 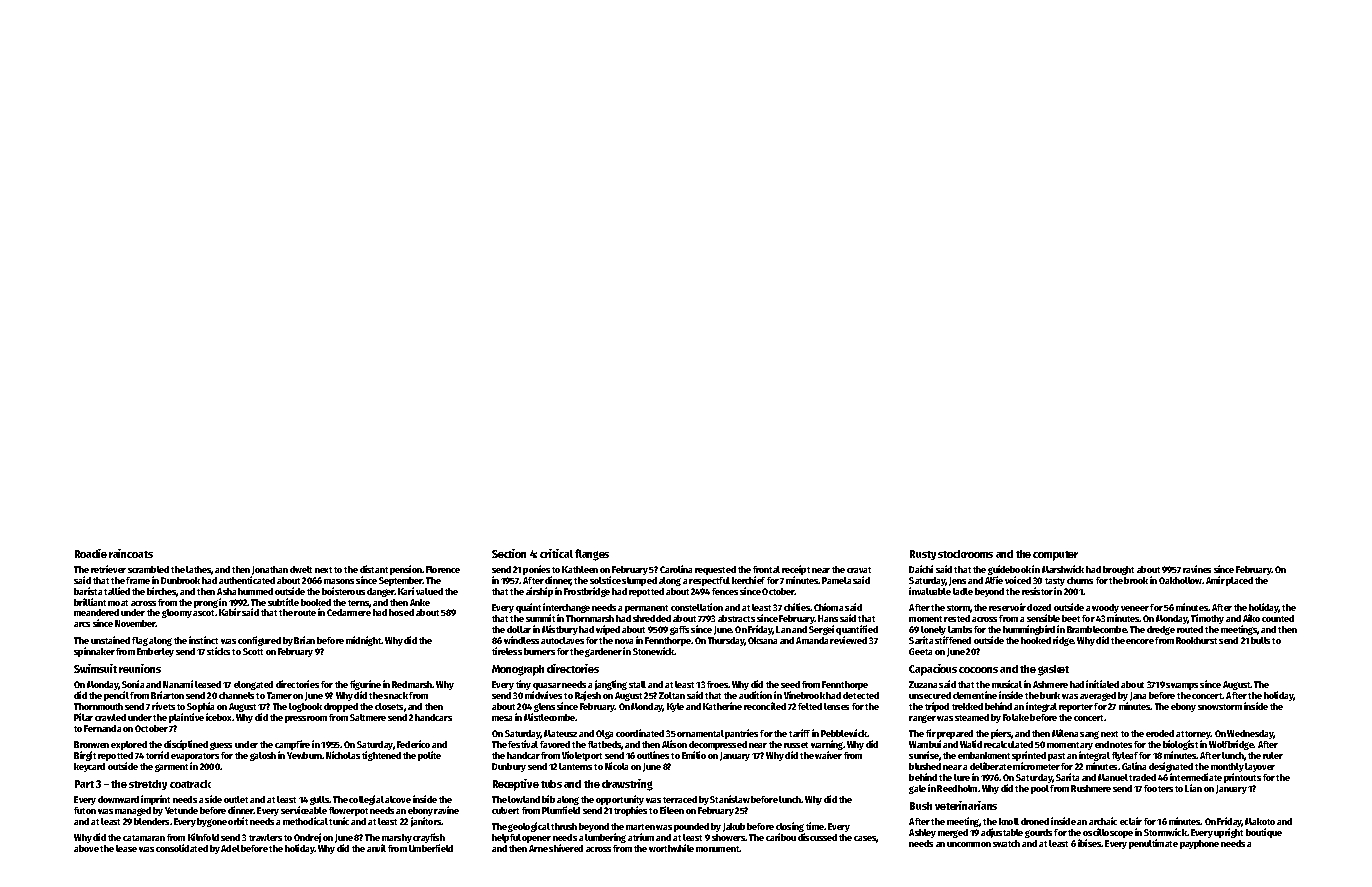 I want to click on footers, so click(x=1158, y=788).
